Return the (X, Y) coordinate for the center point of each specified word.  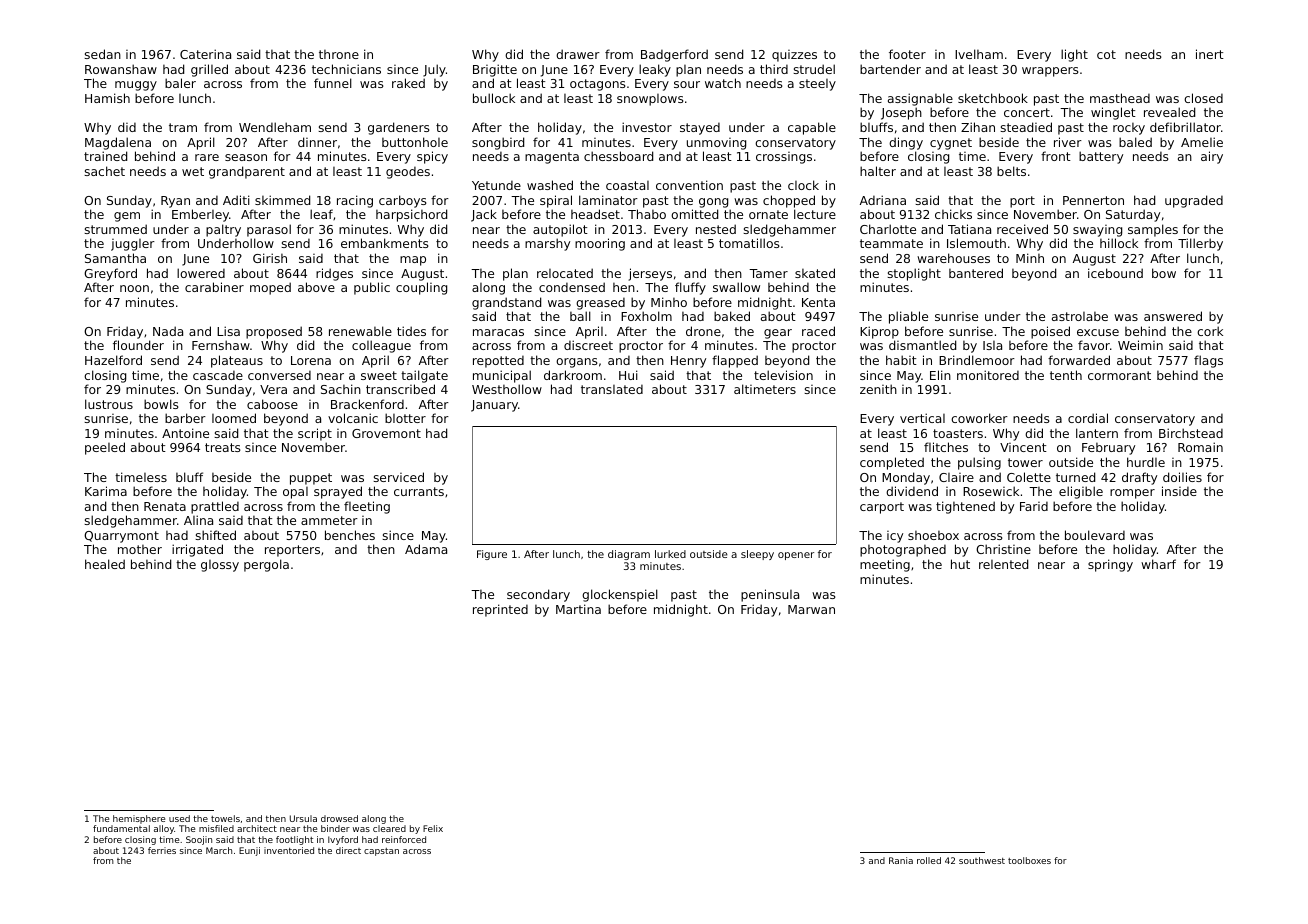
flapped (735, 361)
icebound (1115, 273)
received (1022, 229)
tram (183, 127)
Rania (901, 860)
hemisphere (139, 819)
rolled (929, 860)
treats (223, 447)
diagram (629, 555)
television (783, 375)
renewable (360, 331)
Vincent (1023, 447)
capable (812, 128)
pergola (266, 565)
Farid (1034, 506)
